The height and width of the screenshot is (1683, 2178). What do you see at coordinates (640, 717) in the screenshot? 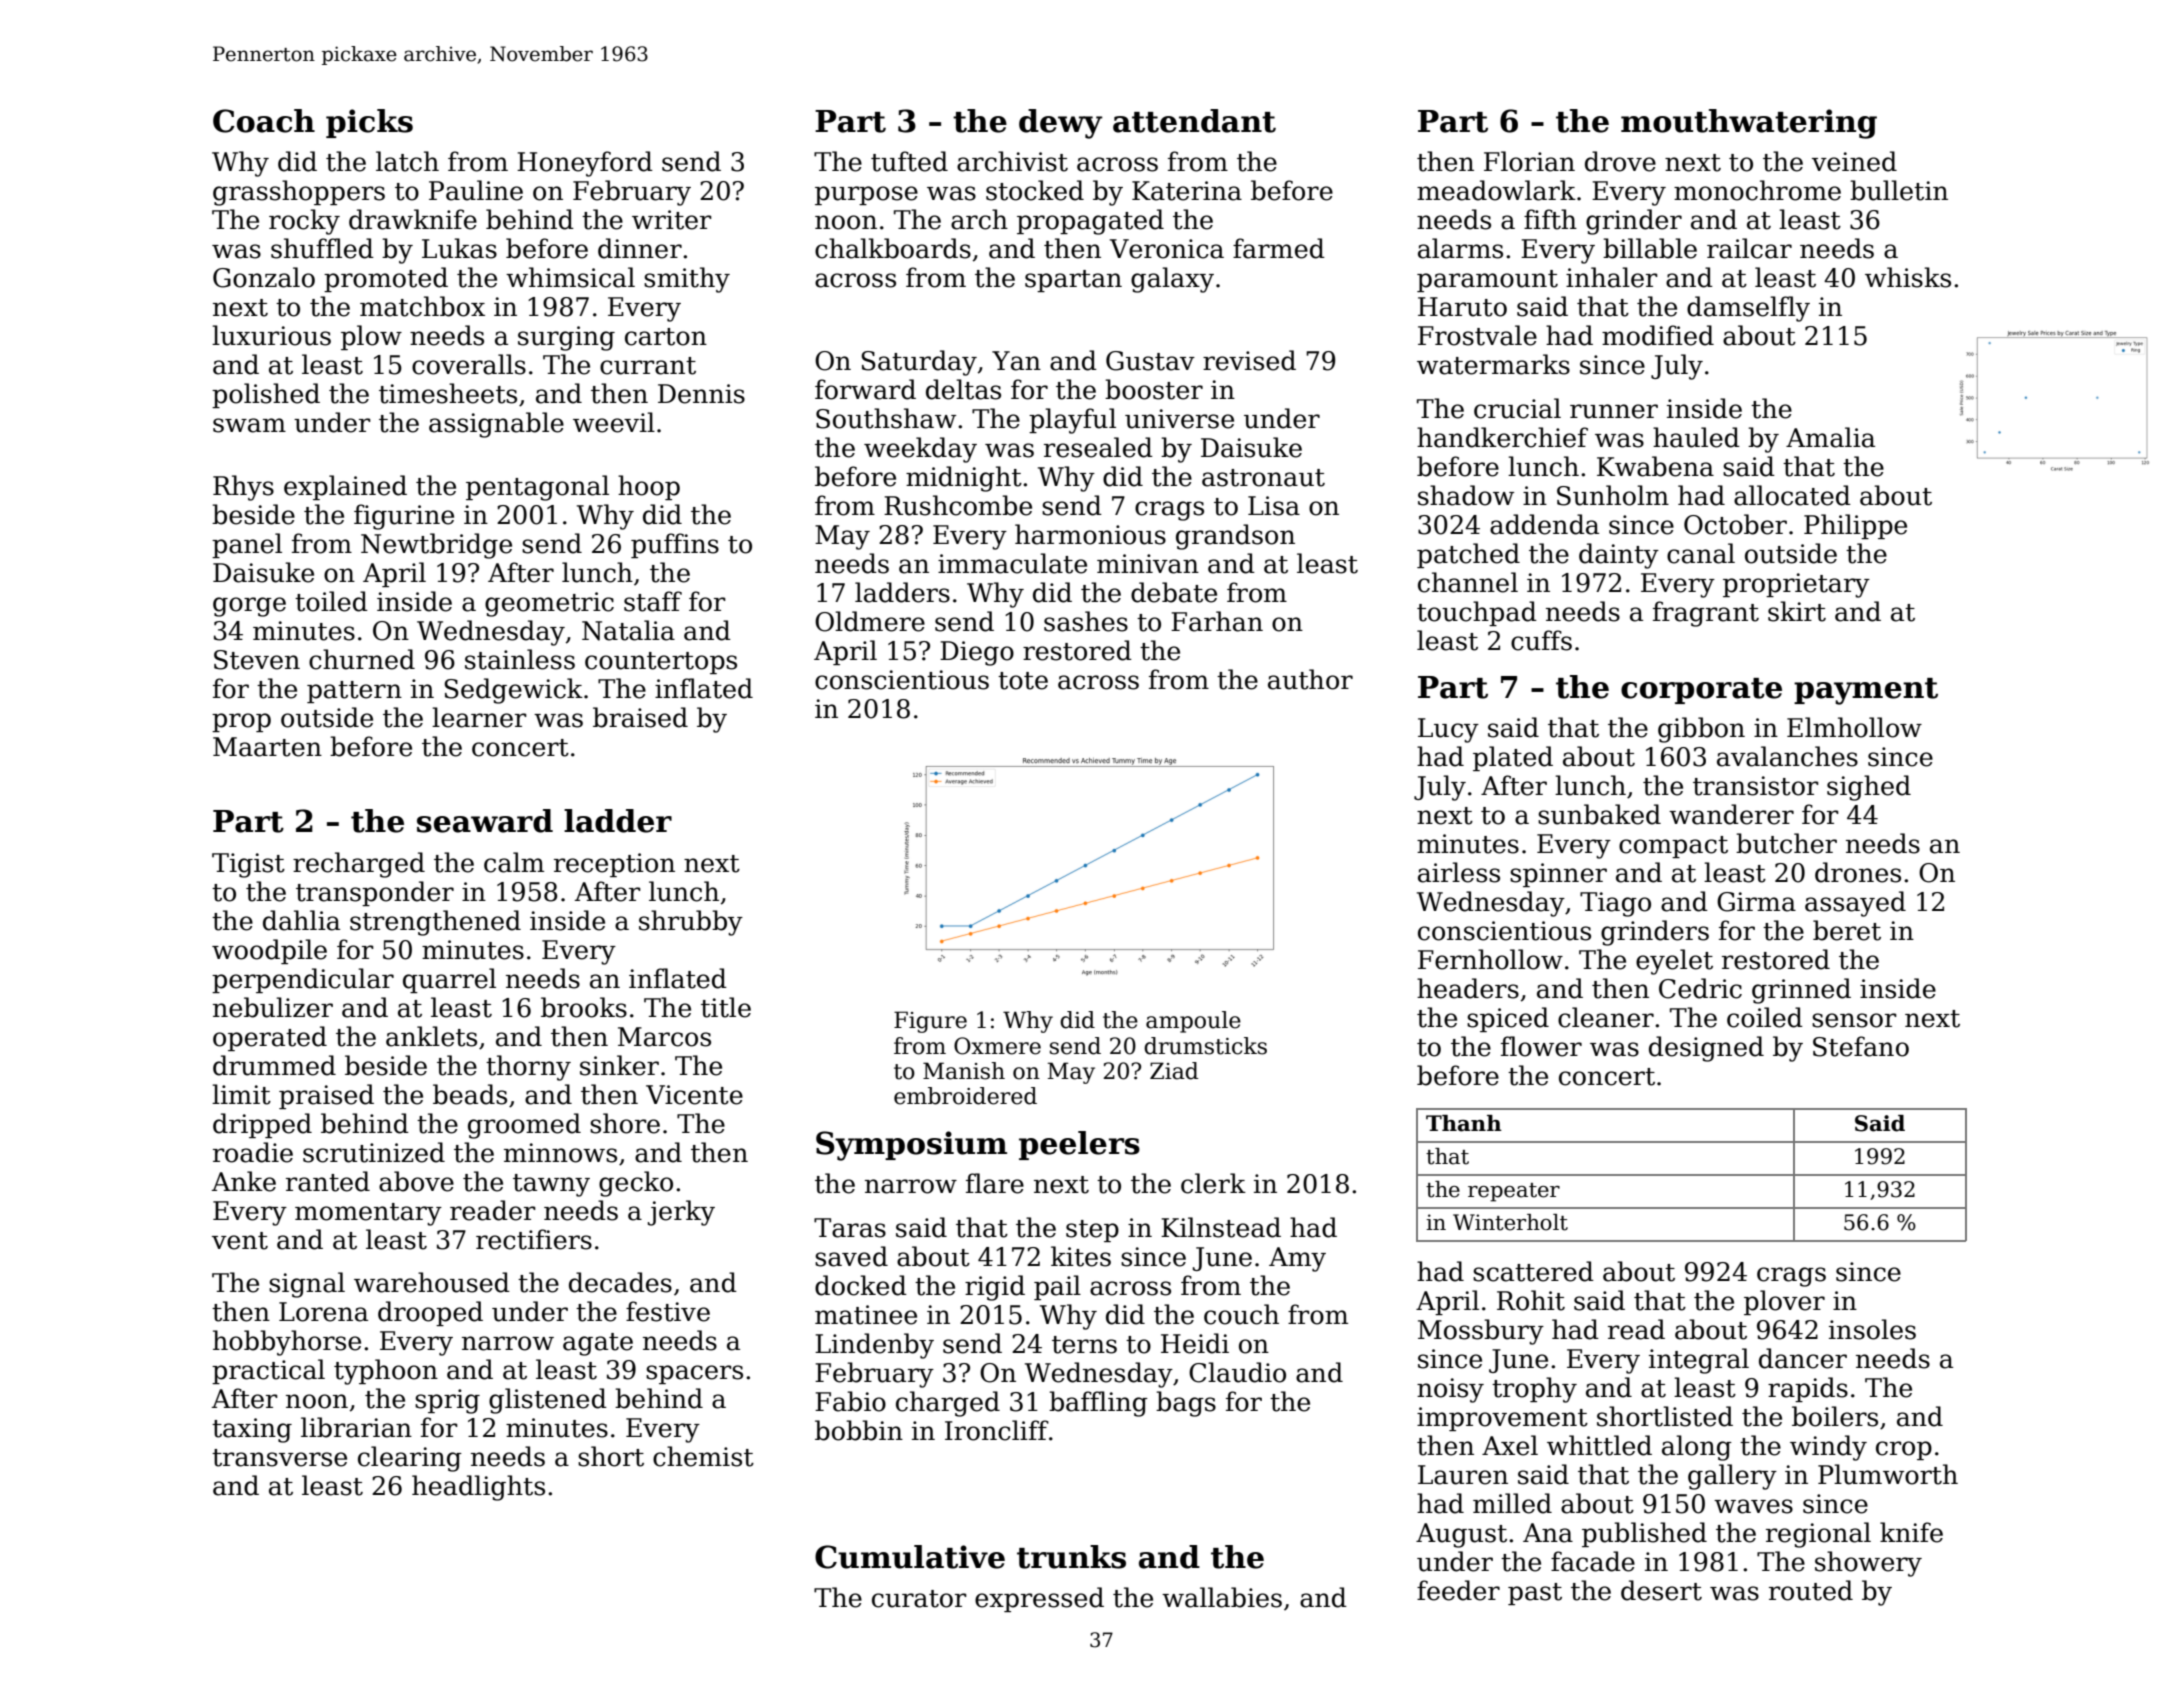
I see `braised` at bounding box center [640, 717].
